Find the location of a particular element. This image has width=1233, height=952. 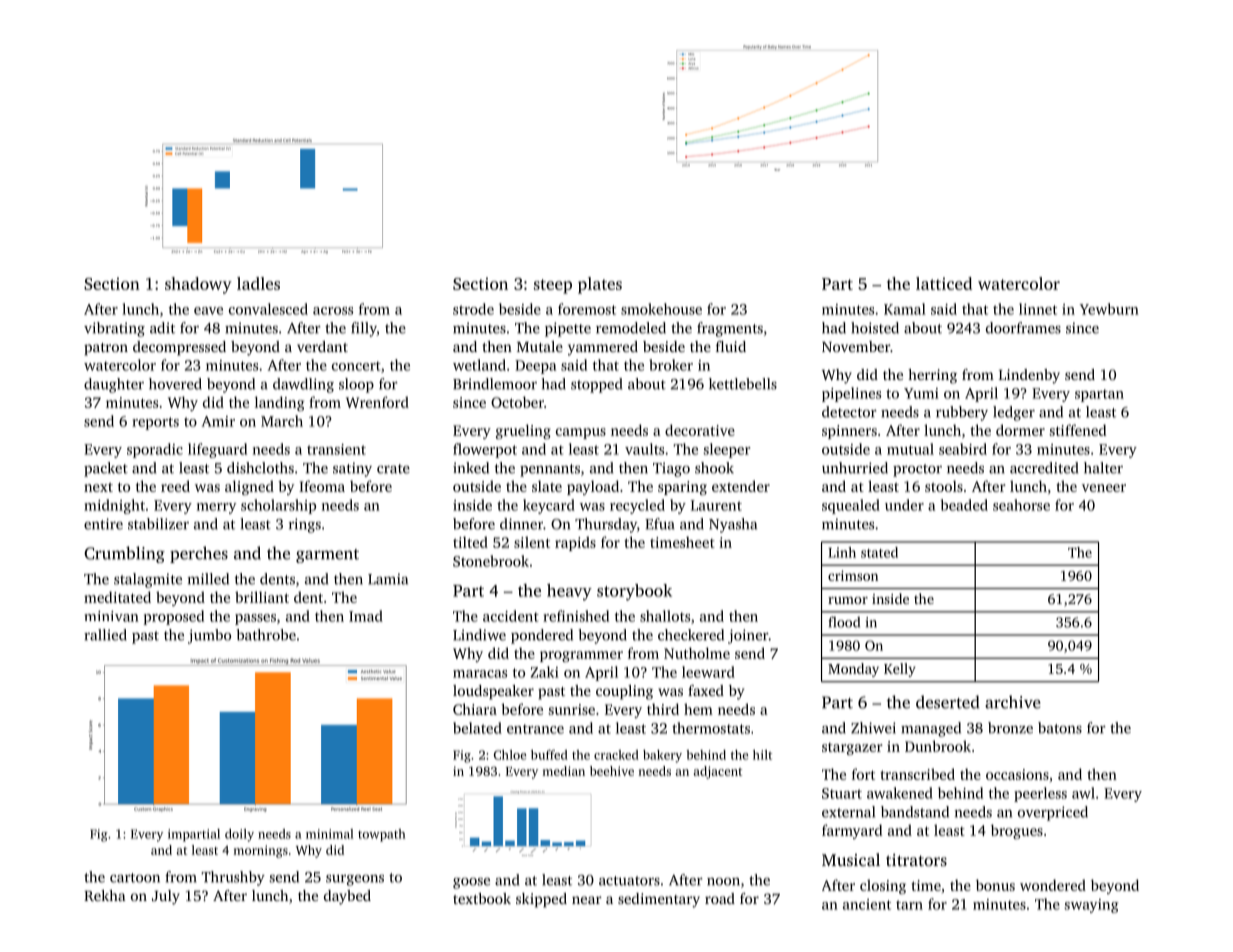

hoisted is located at coordinates (875, 328).
